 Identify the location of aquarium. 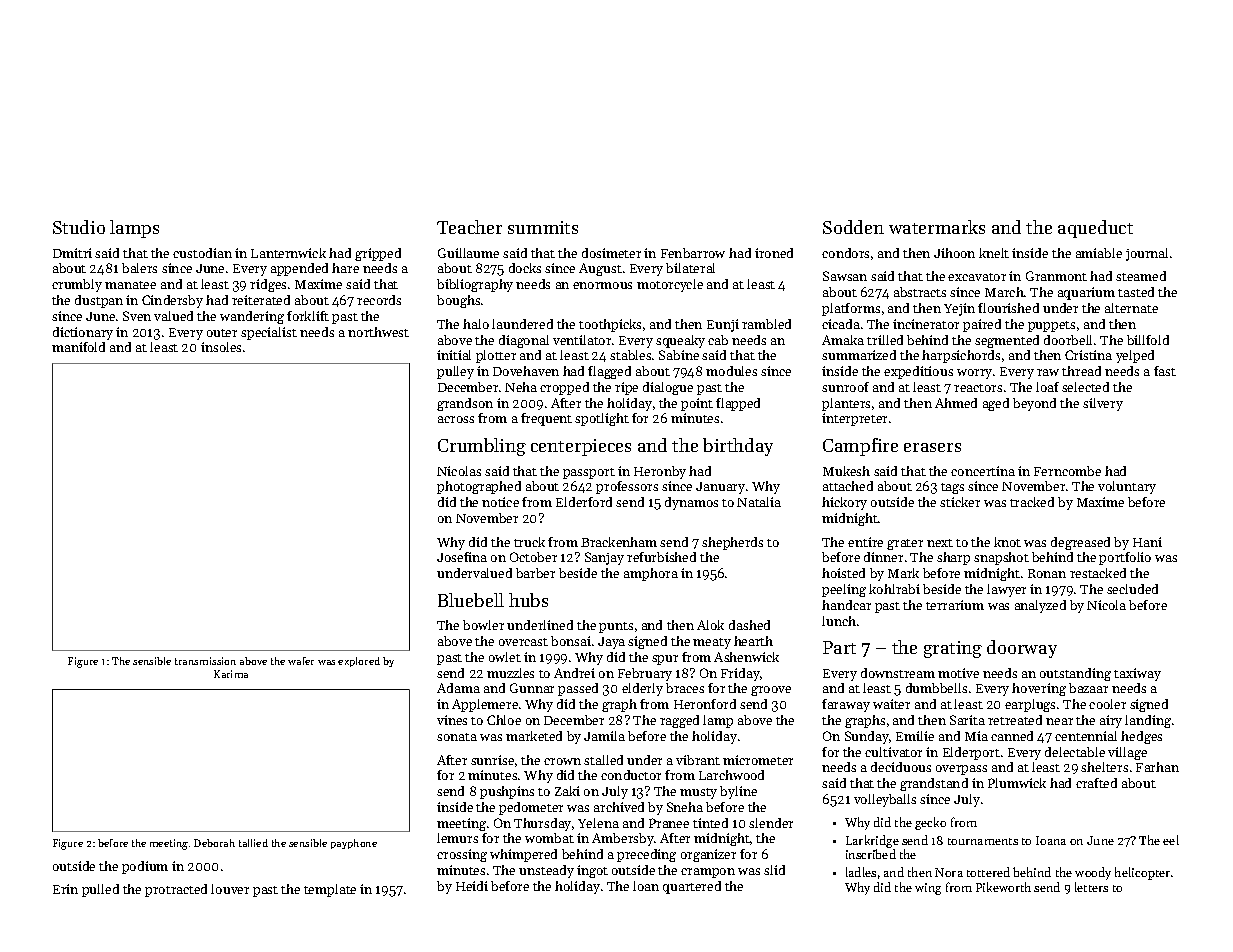
(1086, 293).
